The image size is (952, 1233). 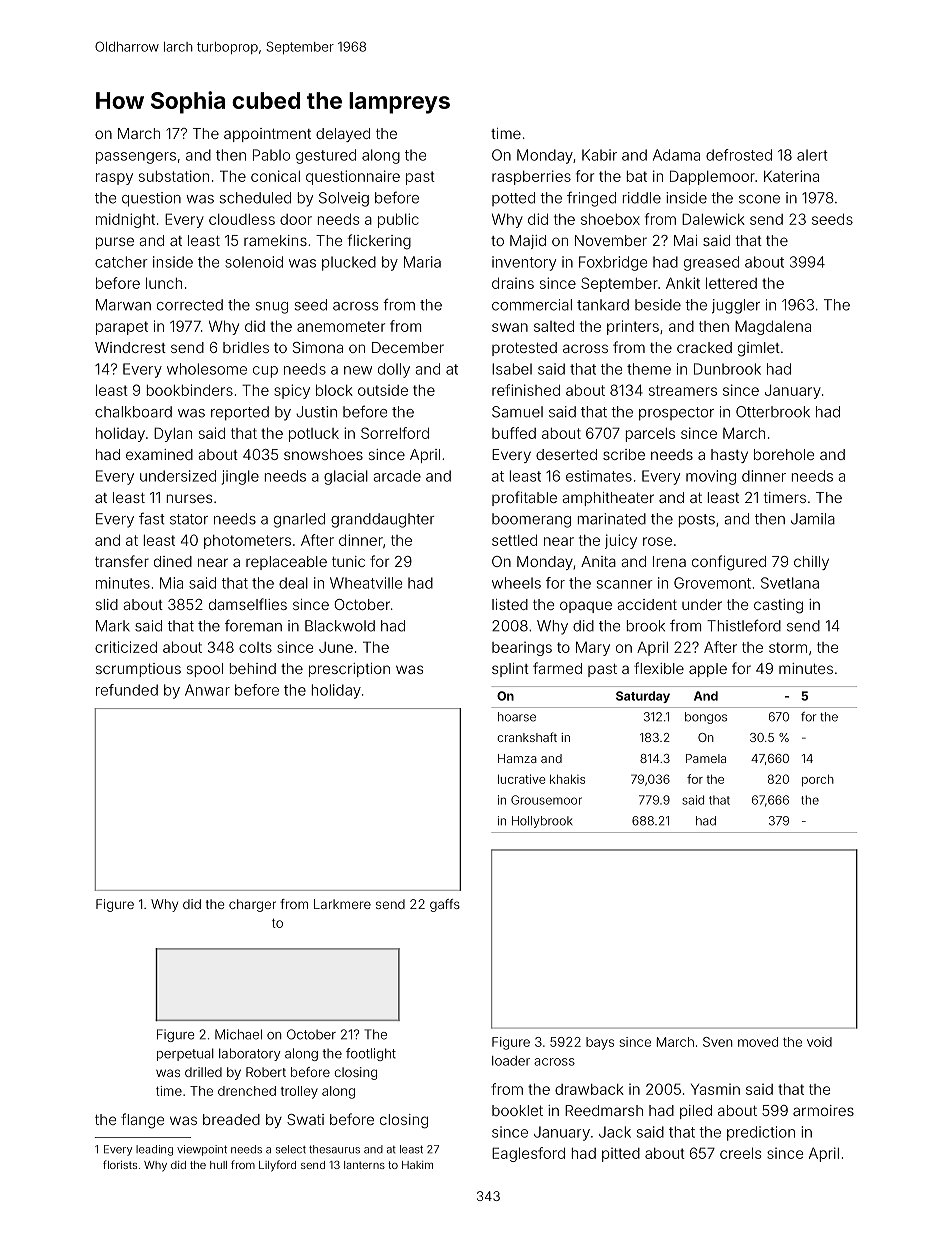 I want to click on lanterns, so click(x=364, y=1165).
